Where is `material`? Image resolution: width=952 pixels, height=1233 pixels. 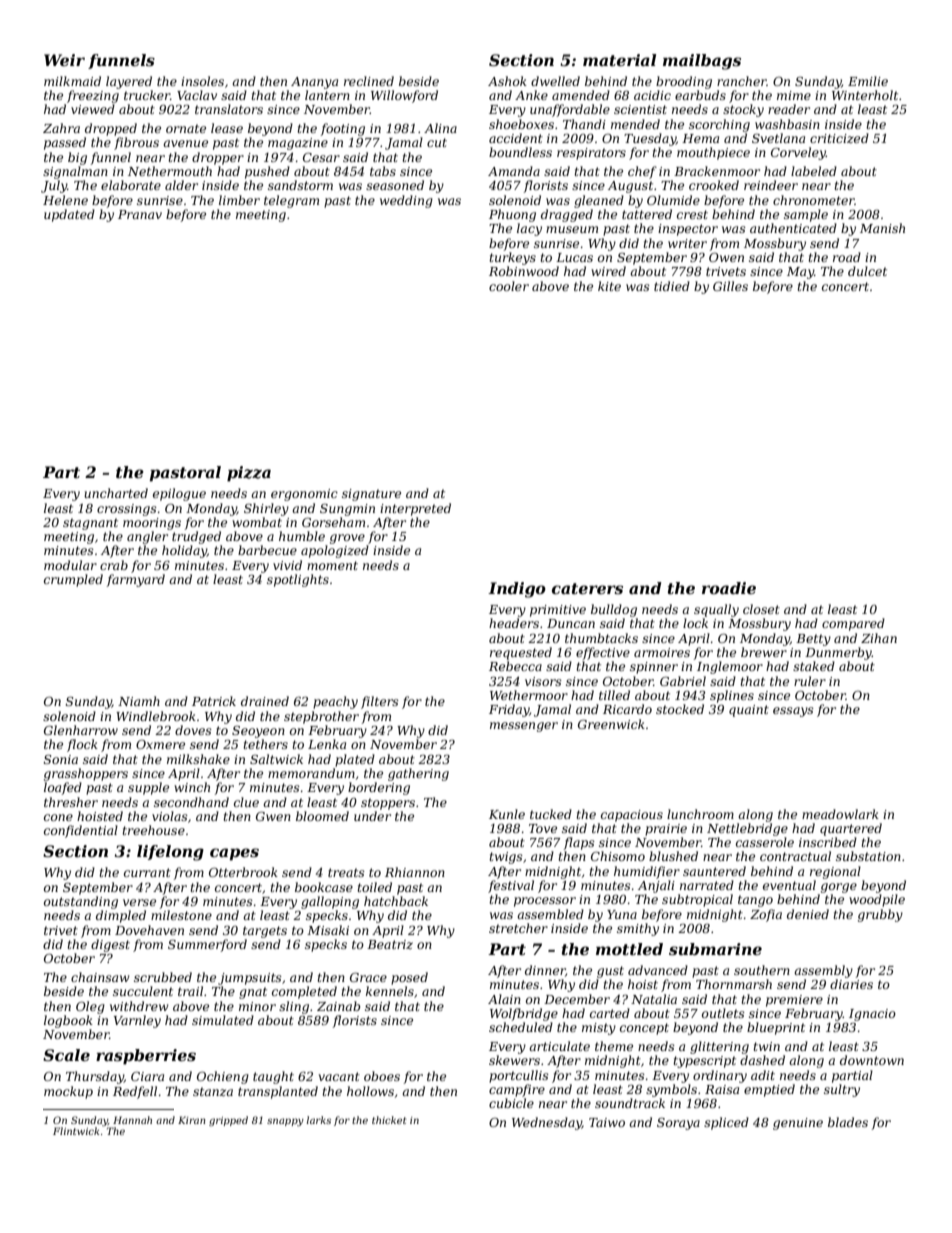
material is located at coordinates (619, 60).
